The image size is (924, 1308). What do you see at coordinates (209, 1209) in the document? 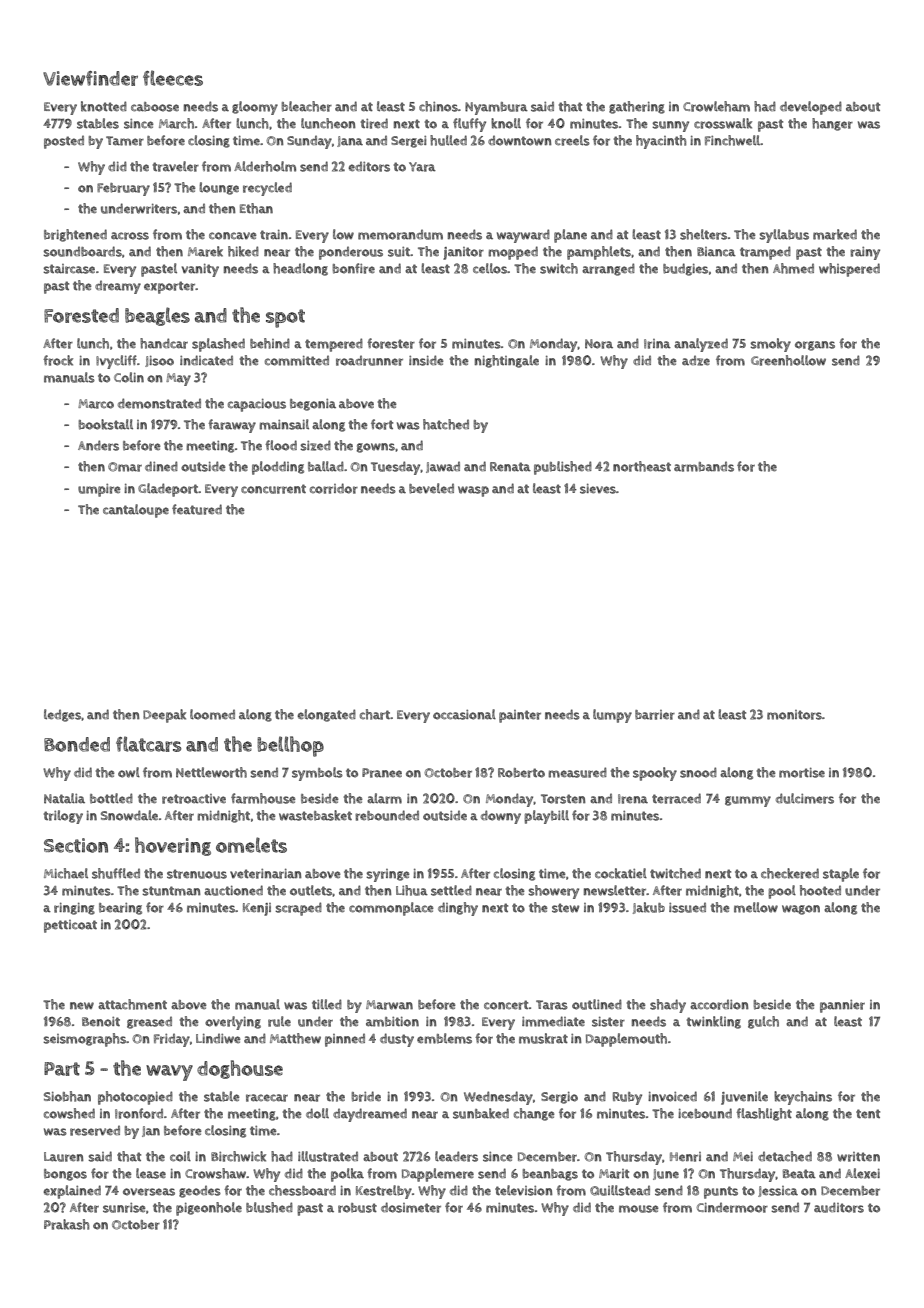
I see `pigeonhole` at bounding box center [209, 1209].
